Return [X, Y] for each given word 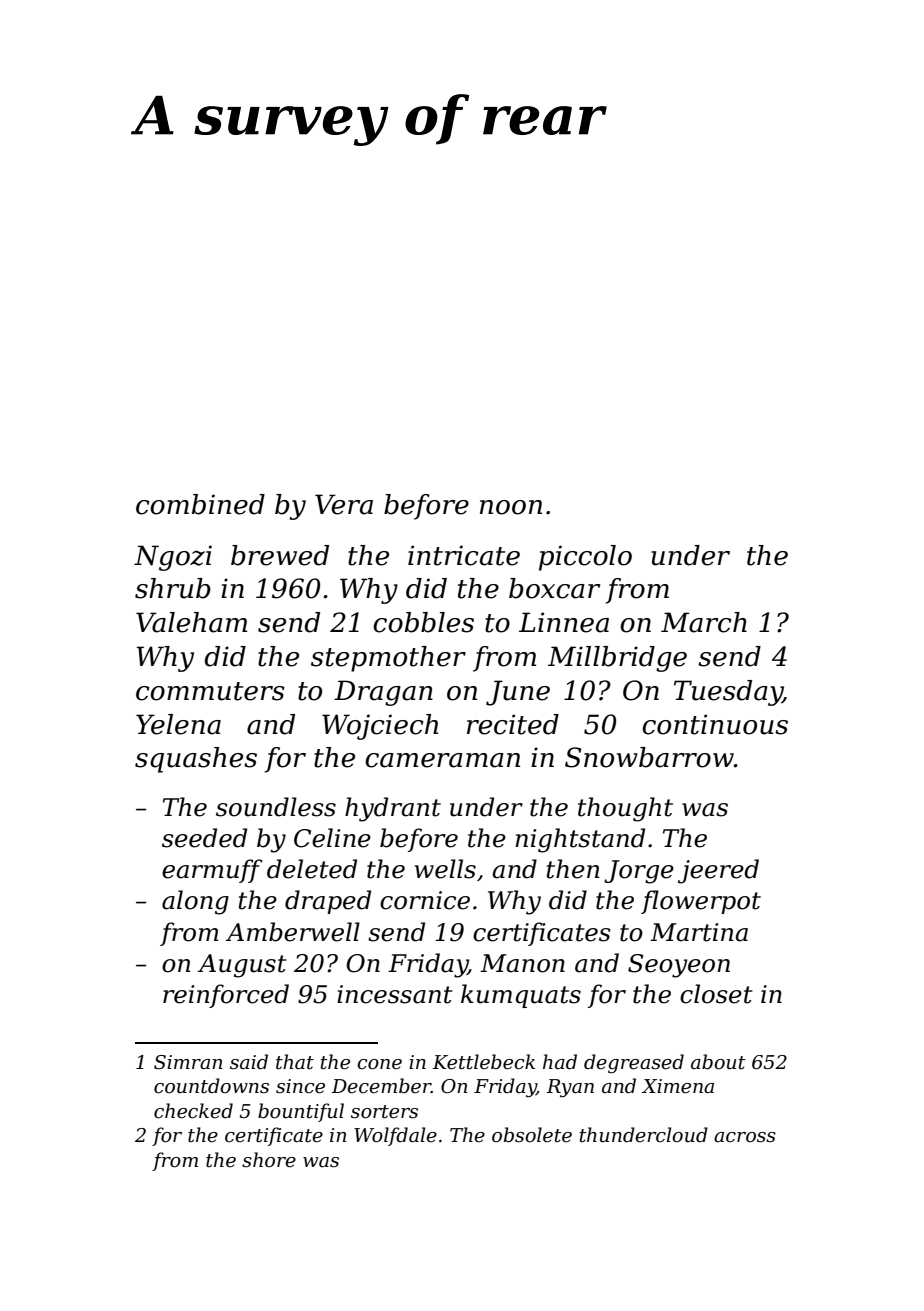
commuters [210, 691]
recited [513, 724]
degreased [634, 1063]
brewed [280, 555]
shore [269, 1160]
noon [511, 507]
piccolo [585, 558]
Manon [522, 963]
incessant [395, 994]
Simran [188, 1062]
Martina [699, 932]
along [195, 902]
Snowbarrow [649, 757]
